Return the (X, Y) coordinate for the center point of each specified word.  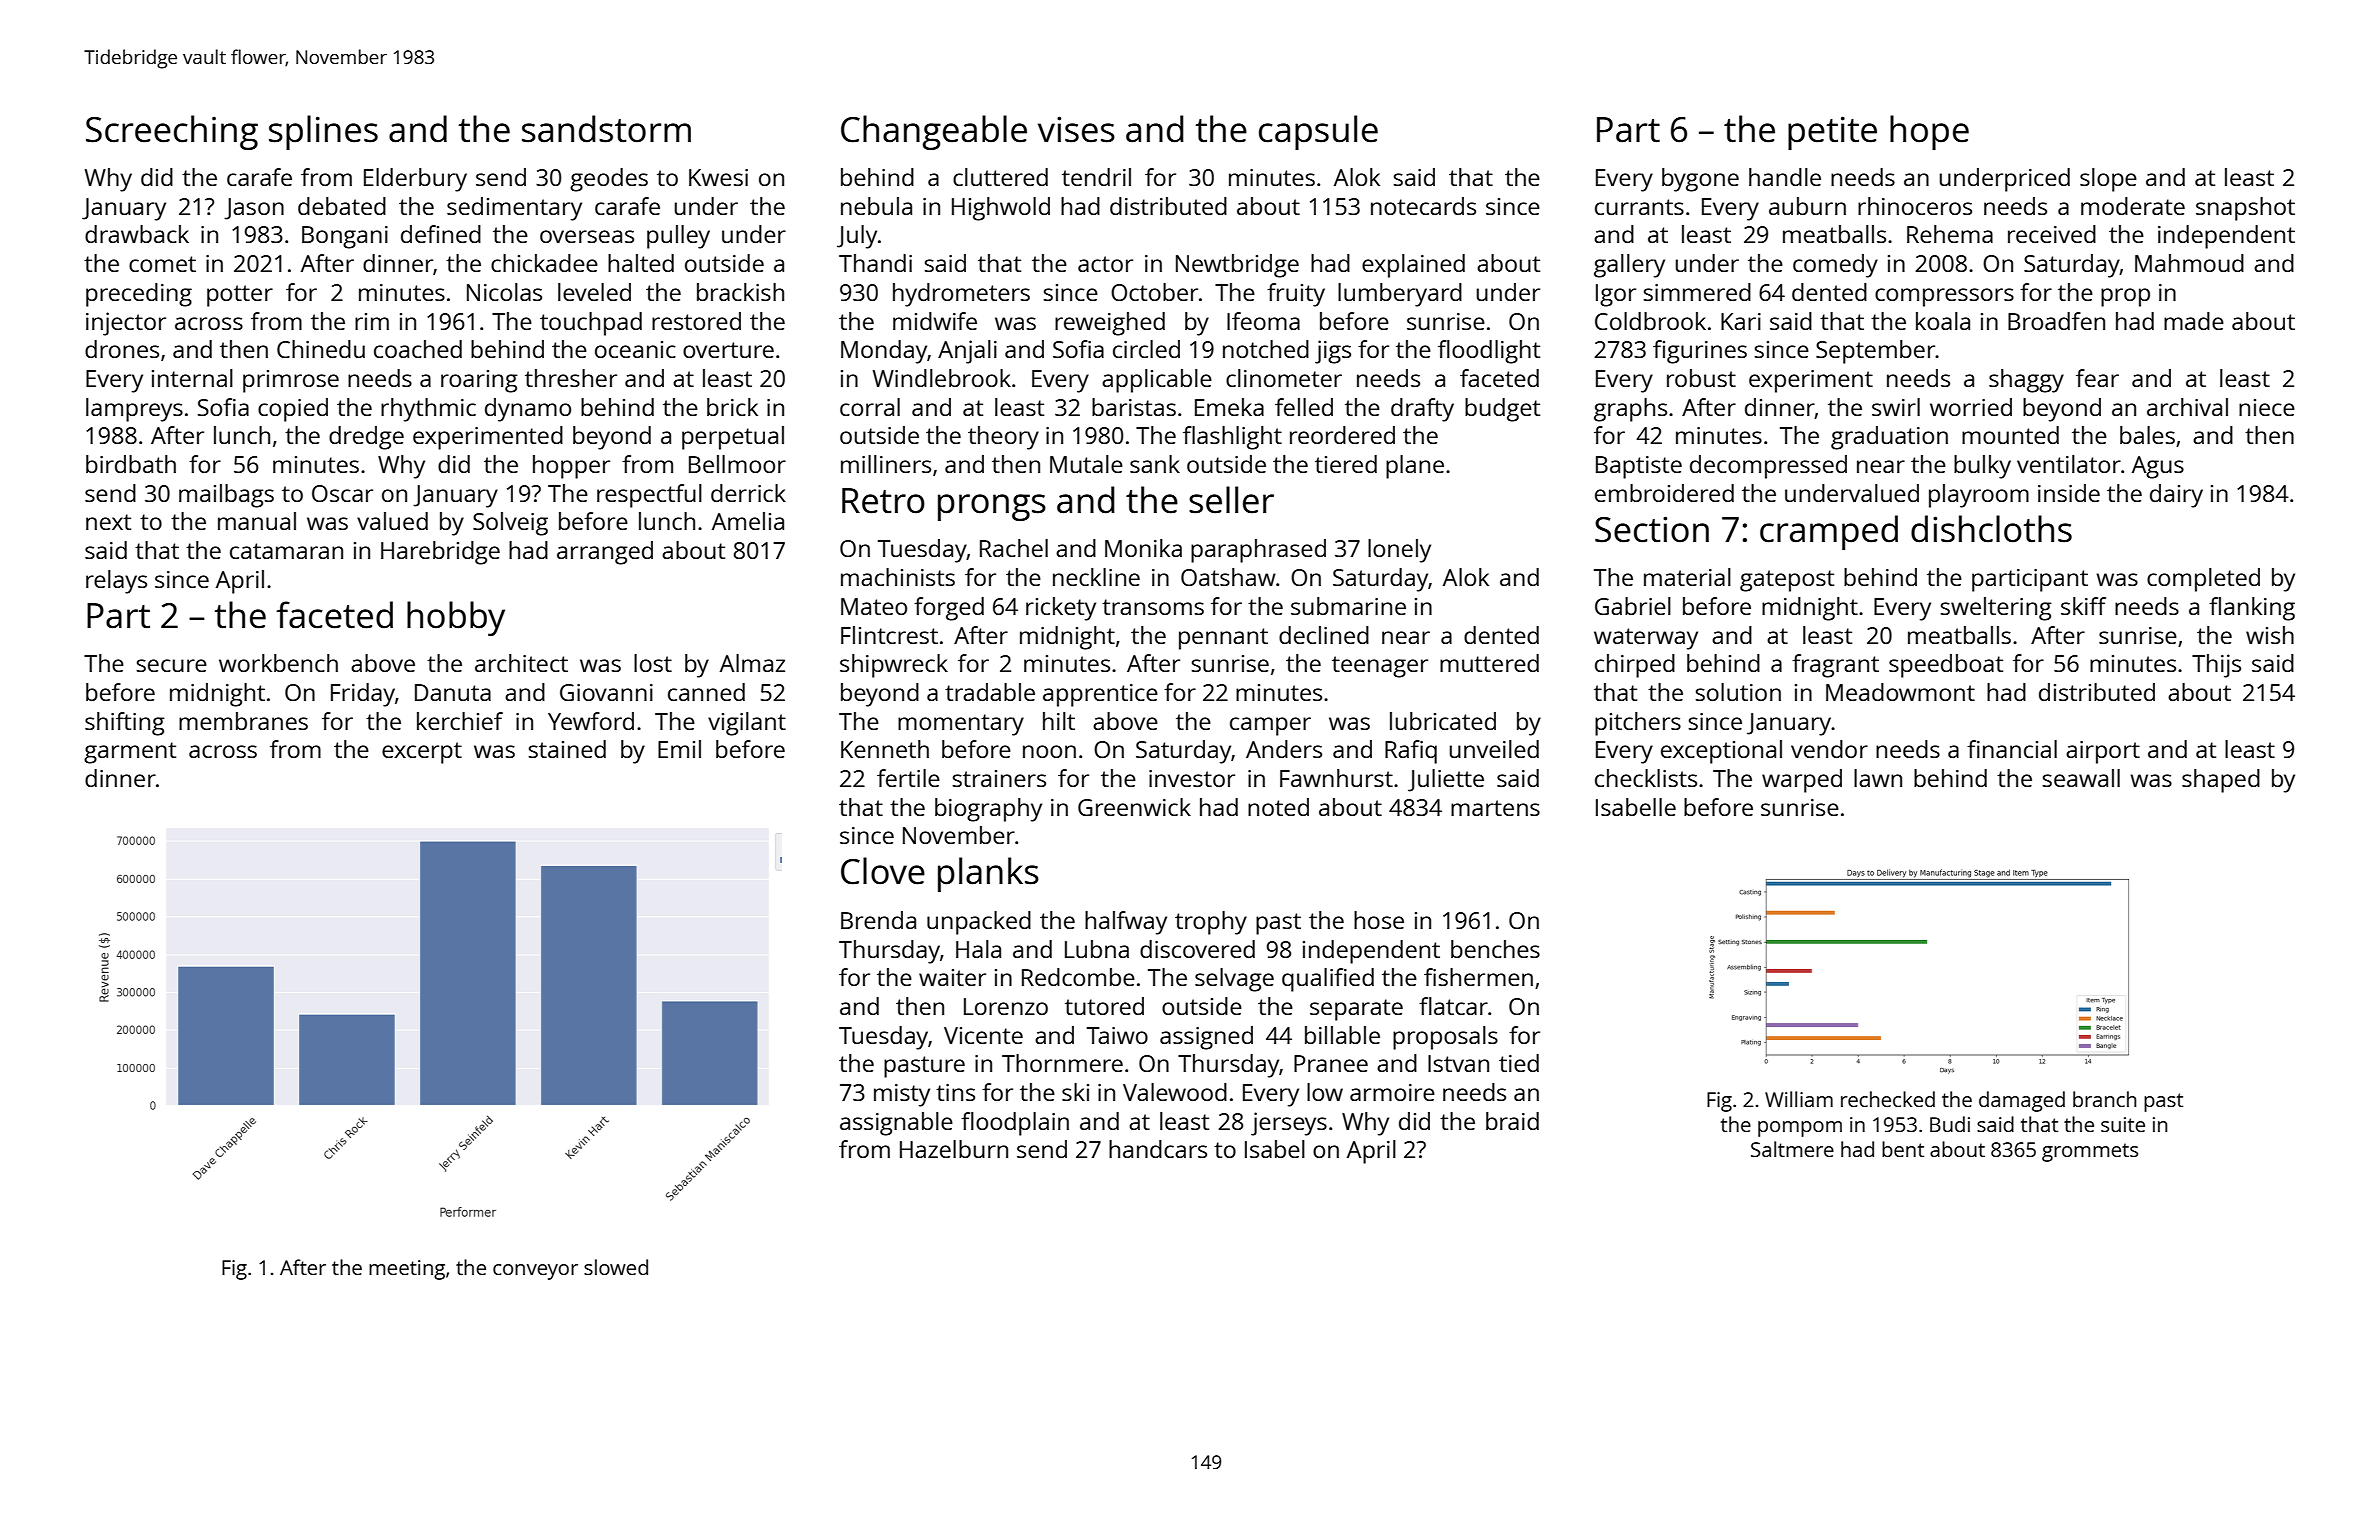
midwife (935, 321)
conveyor (535, 1272)
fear (2097, 378)
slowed (616, 1267)
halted (641, 263)
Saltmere (1792, 1149)
